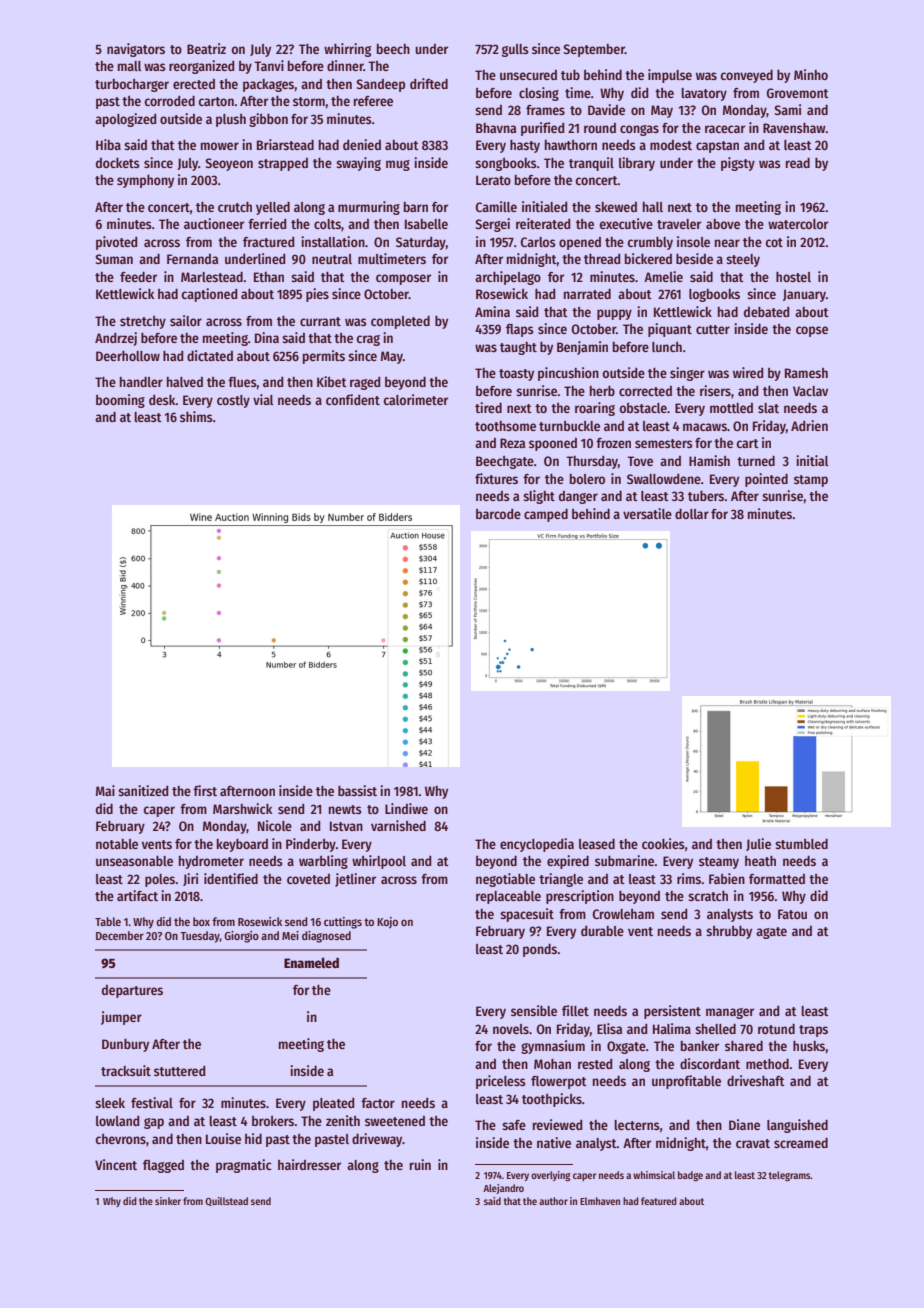 The width and height of the screenshot is (924, 1308). What do you see at coordinates (309, 1164) in the screenshot?
I see `hairdresser` at bounding box center [309, 1164].
